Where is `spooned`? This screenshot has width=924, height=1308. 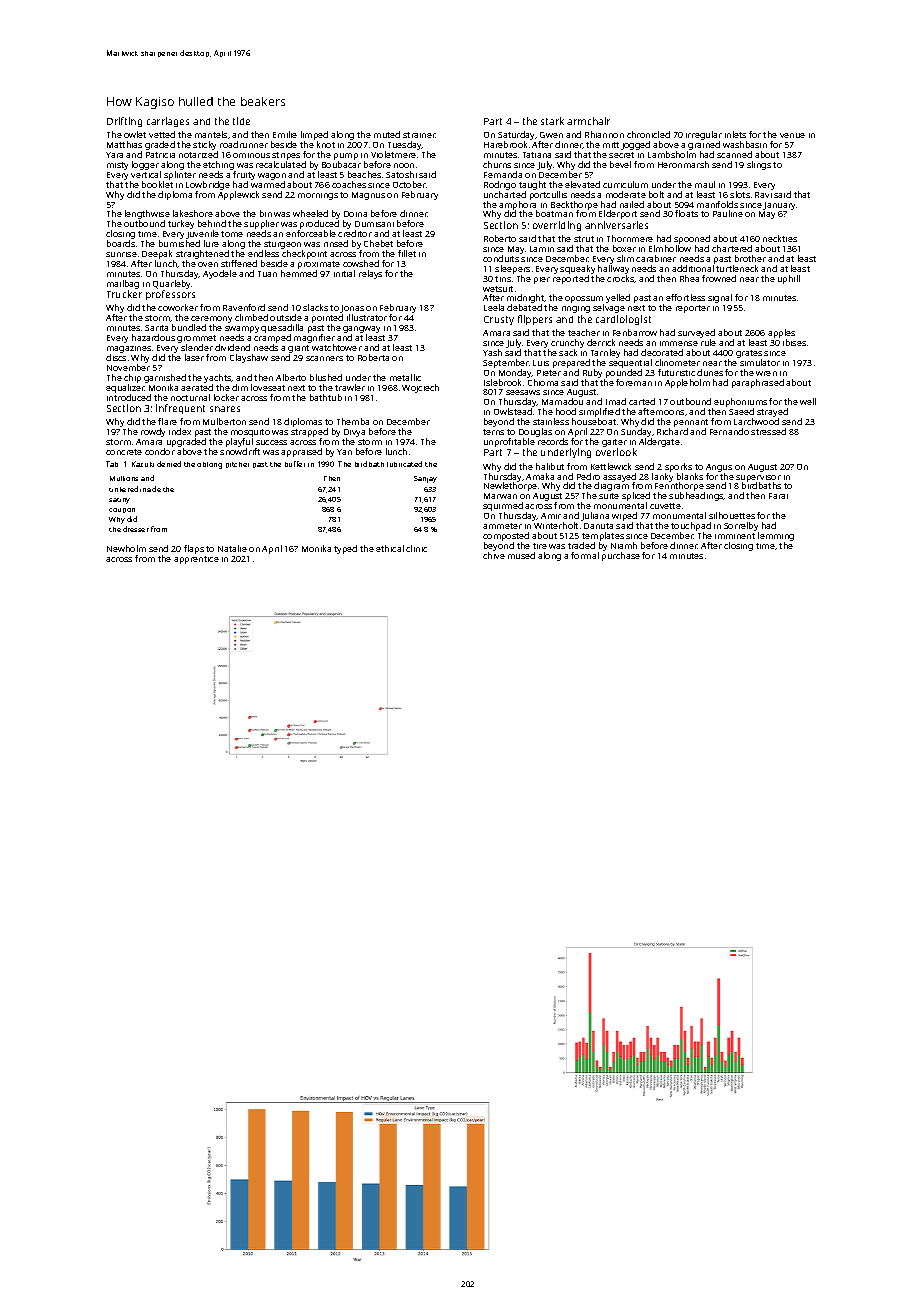 spooned is located at coordinates (692, 239).
